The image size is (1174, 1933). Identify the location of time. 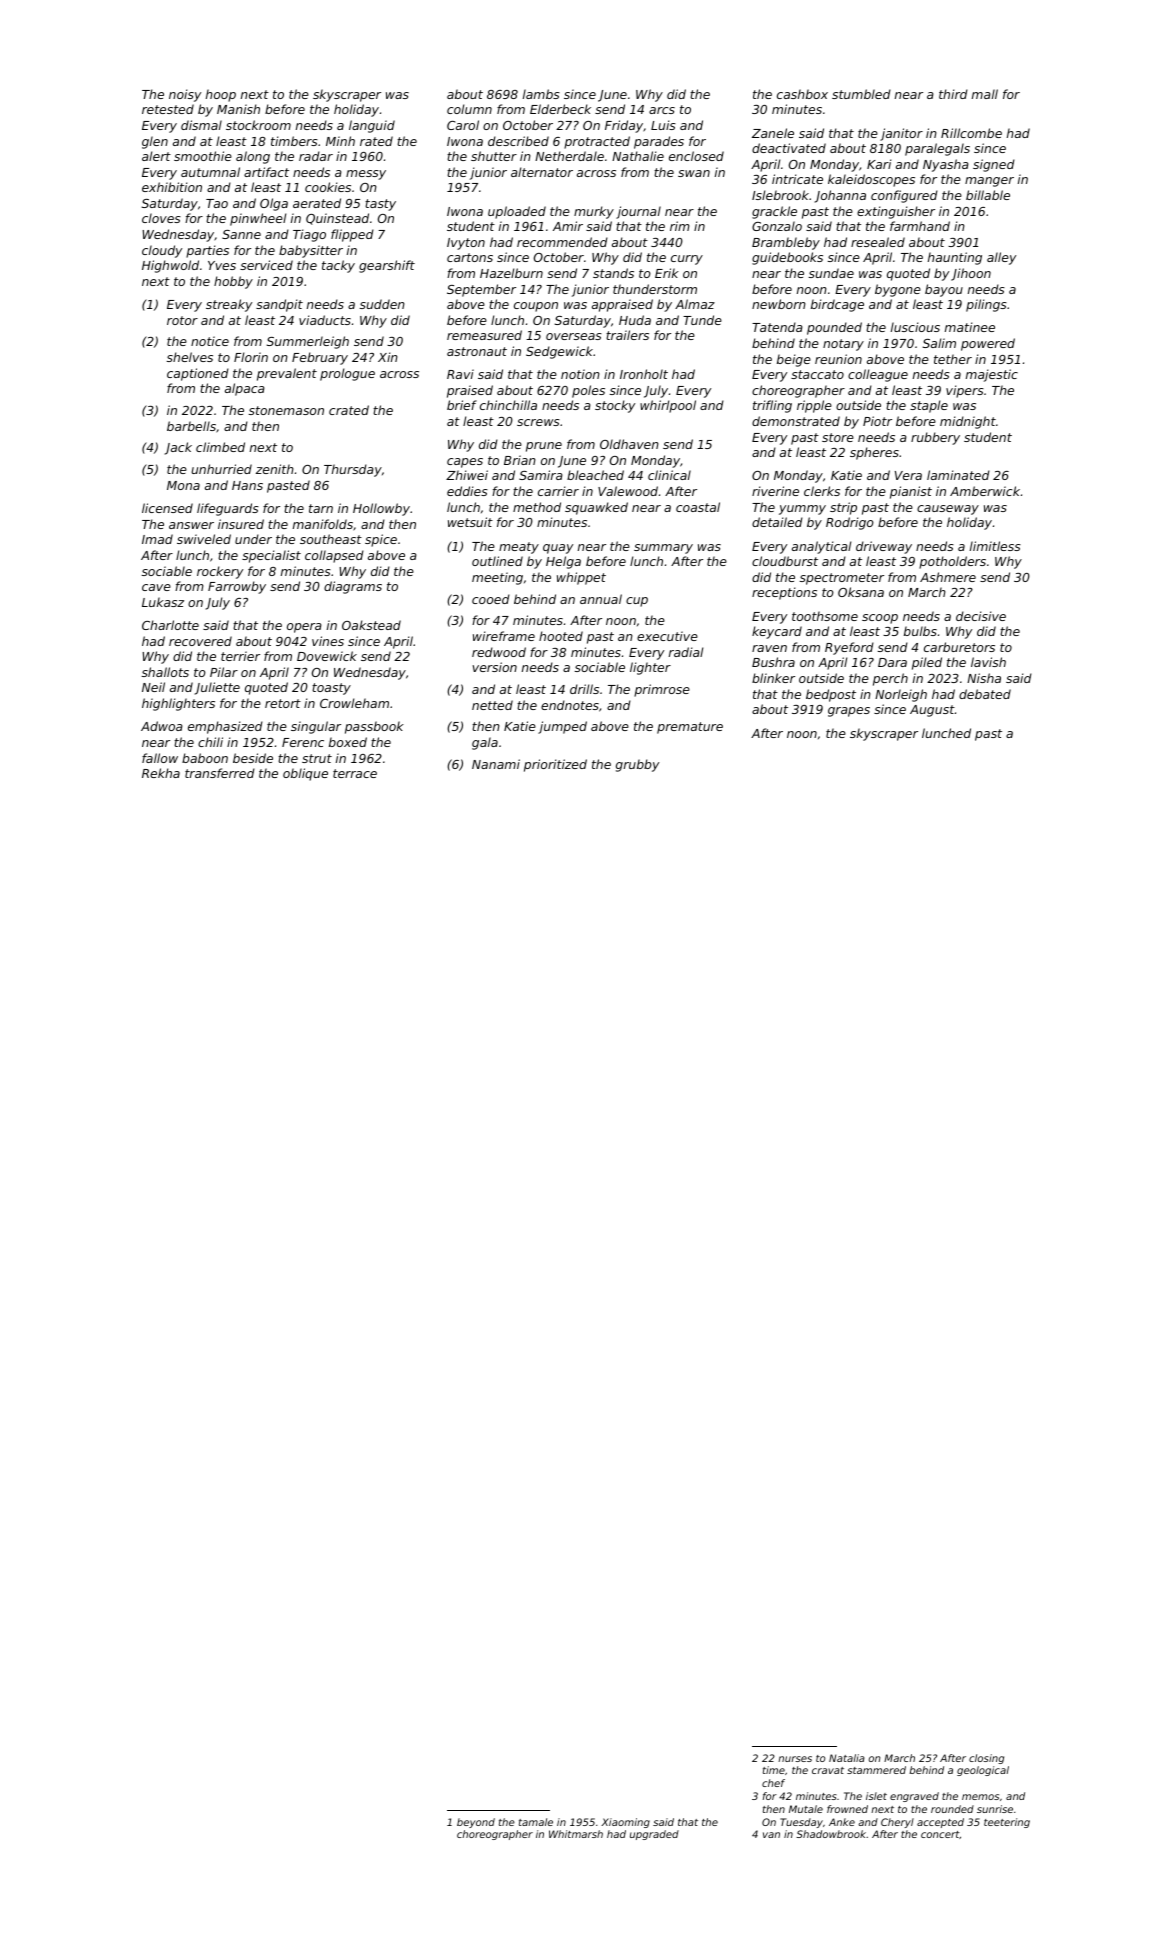
(774, 1770).
